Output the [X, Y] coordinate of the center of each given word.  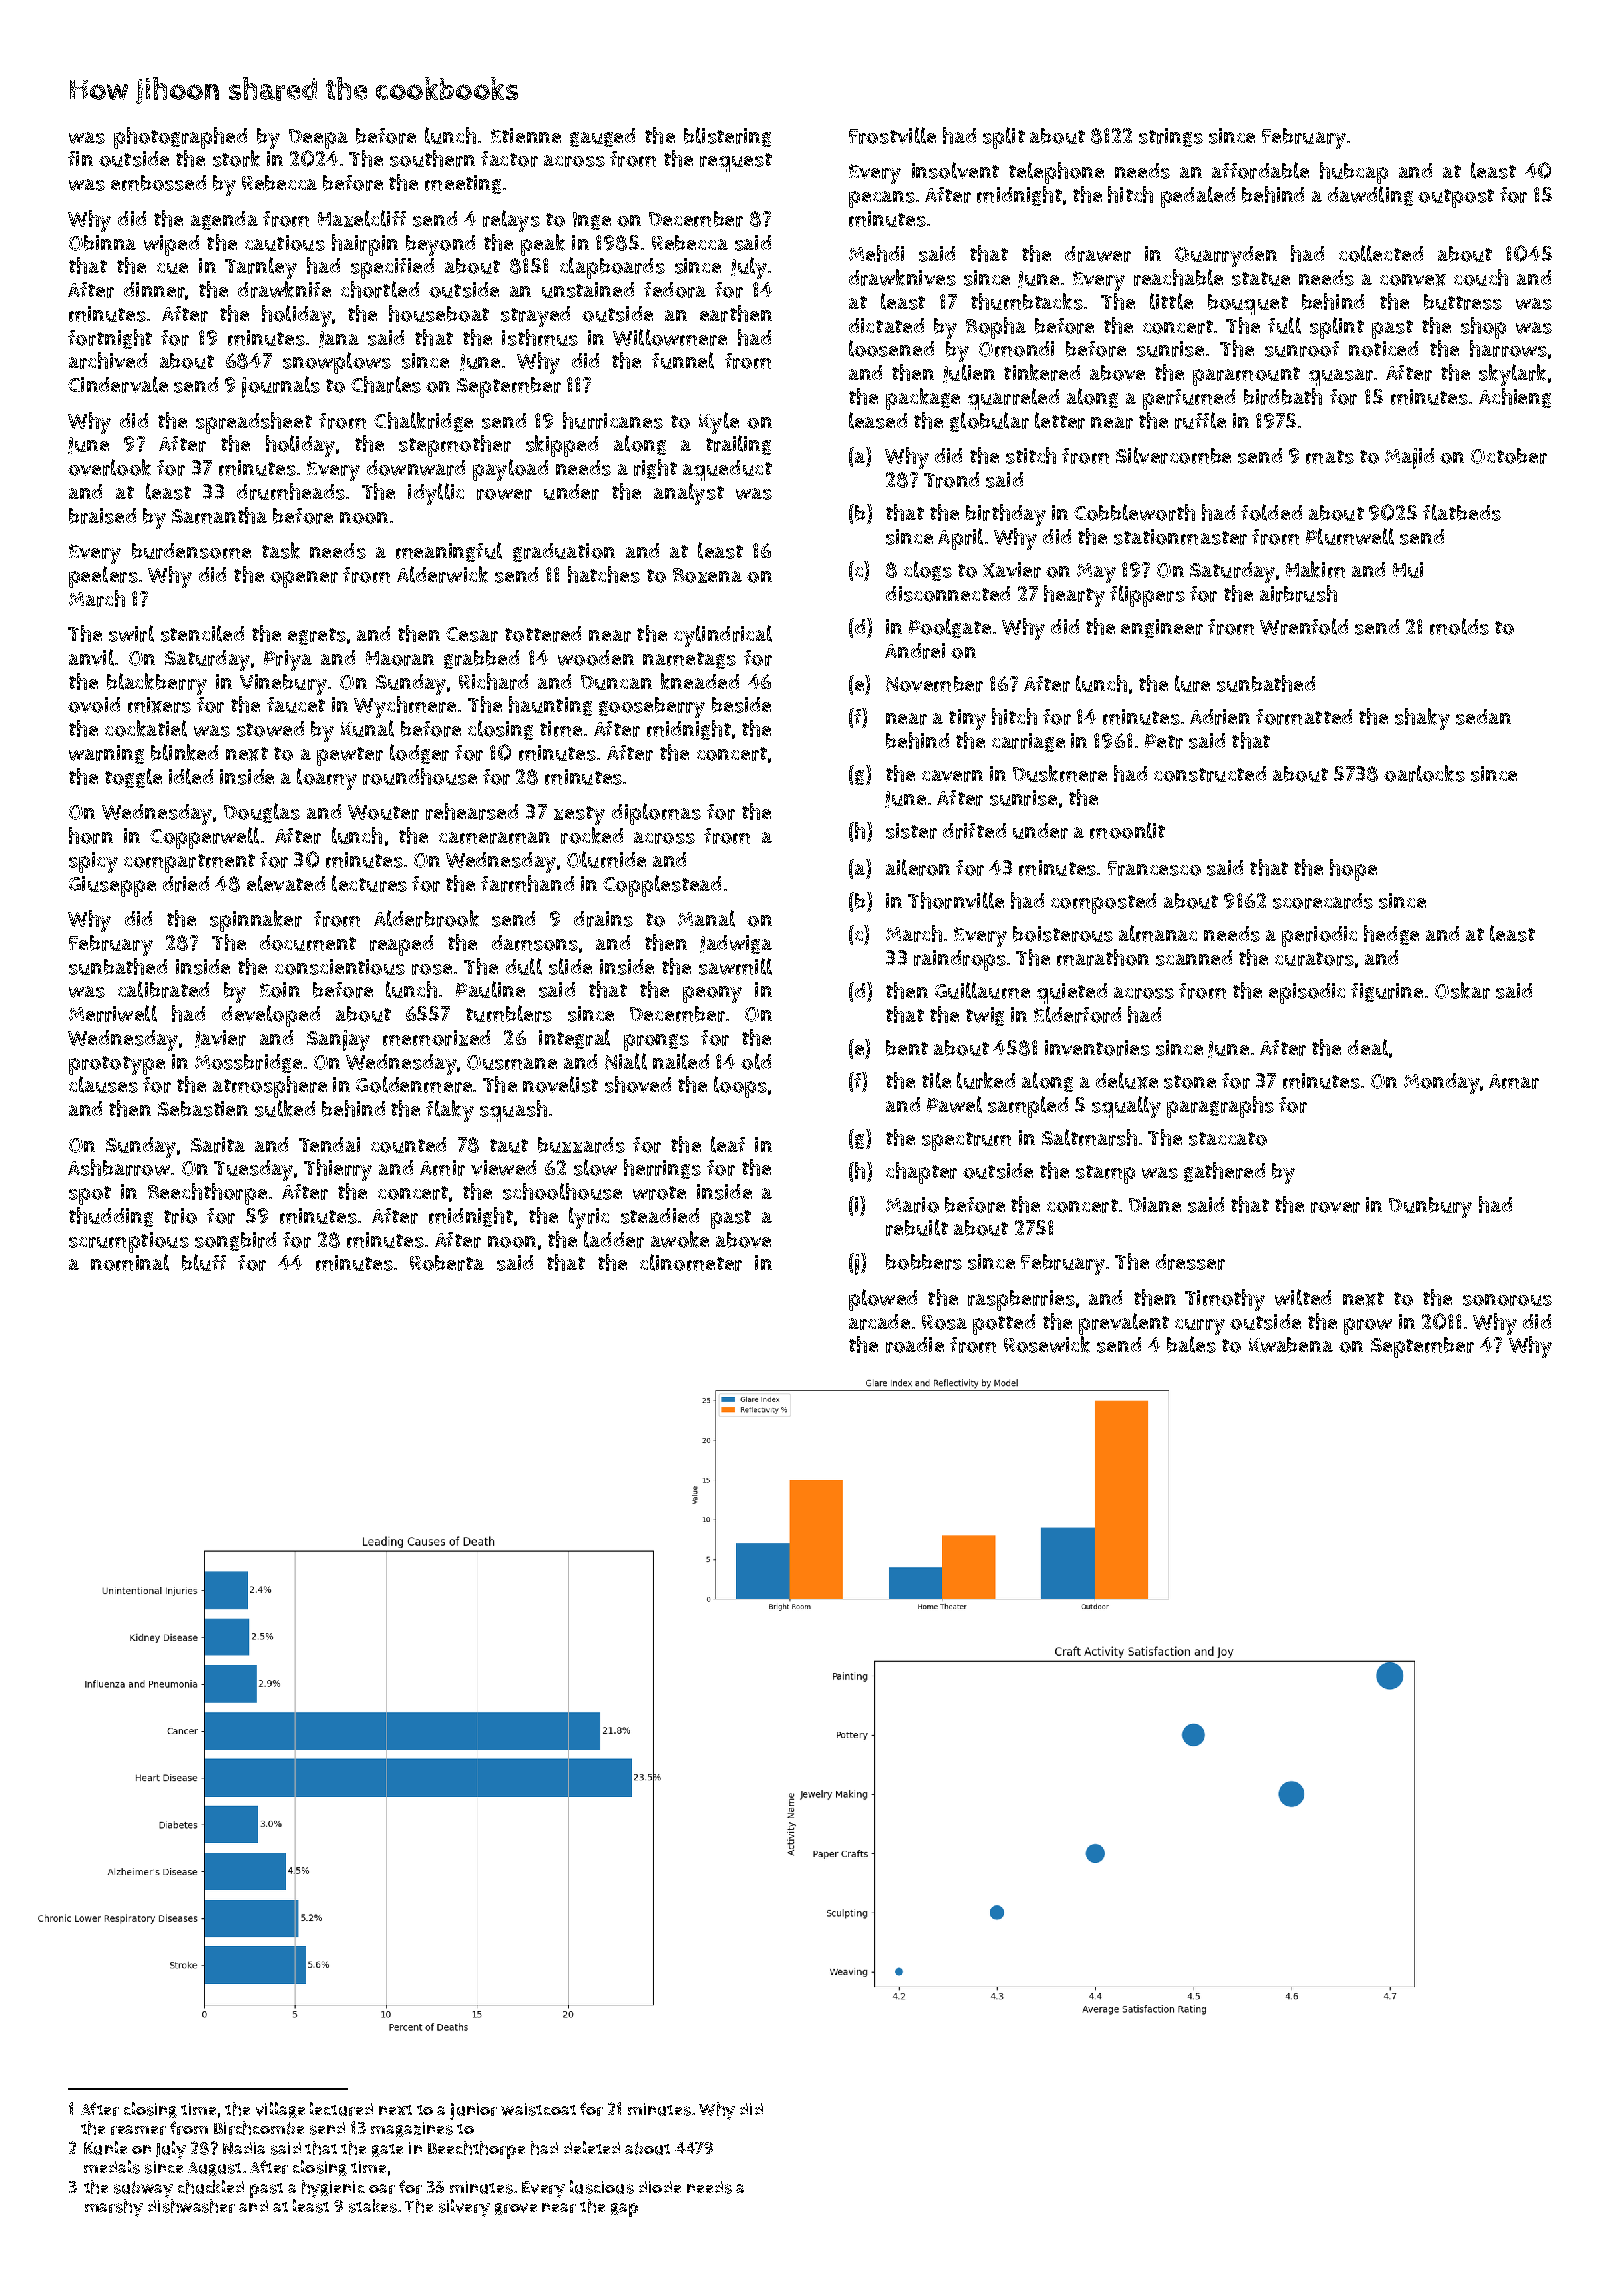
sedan [1483, 717]
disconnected [948, 594]
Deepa [318, 139]
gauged [602, 137]
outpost [1456, 198]
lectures [369, 883]
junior [473, 2111]
